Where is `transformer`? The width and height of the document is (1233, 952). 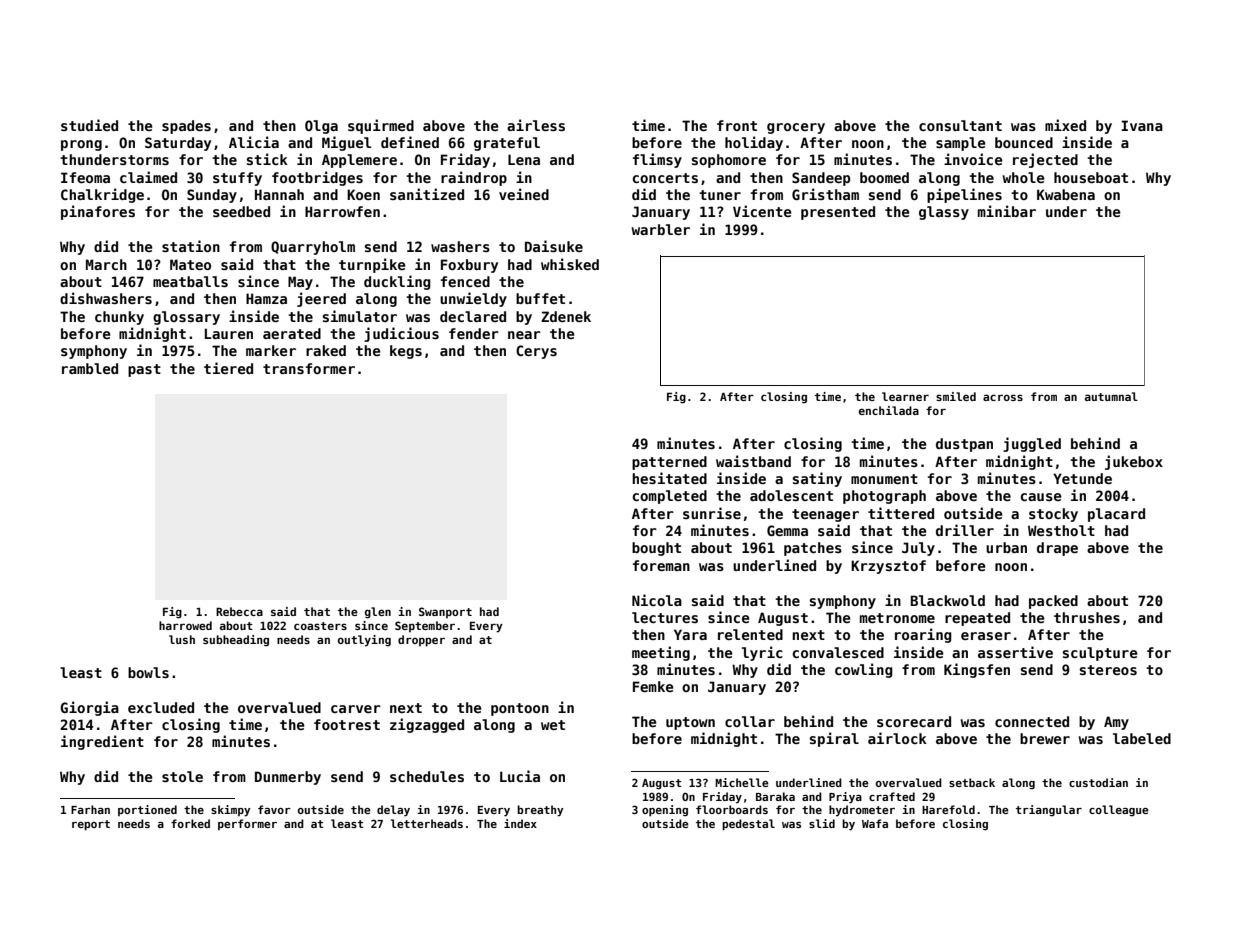
transformer is located at coordinates (309, 368).
